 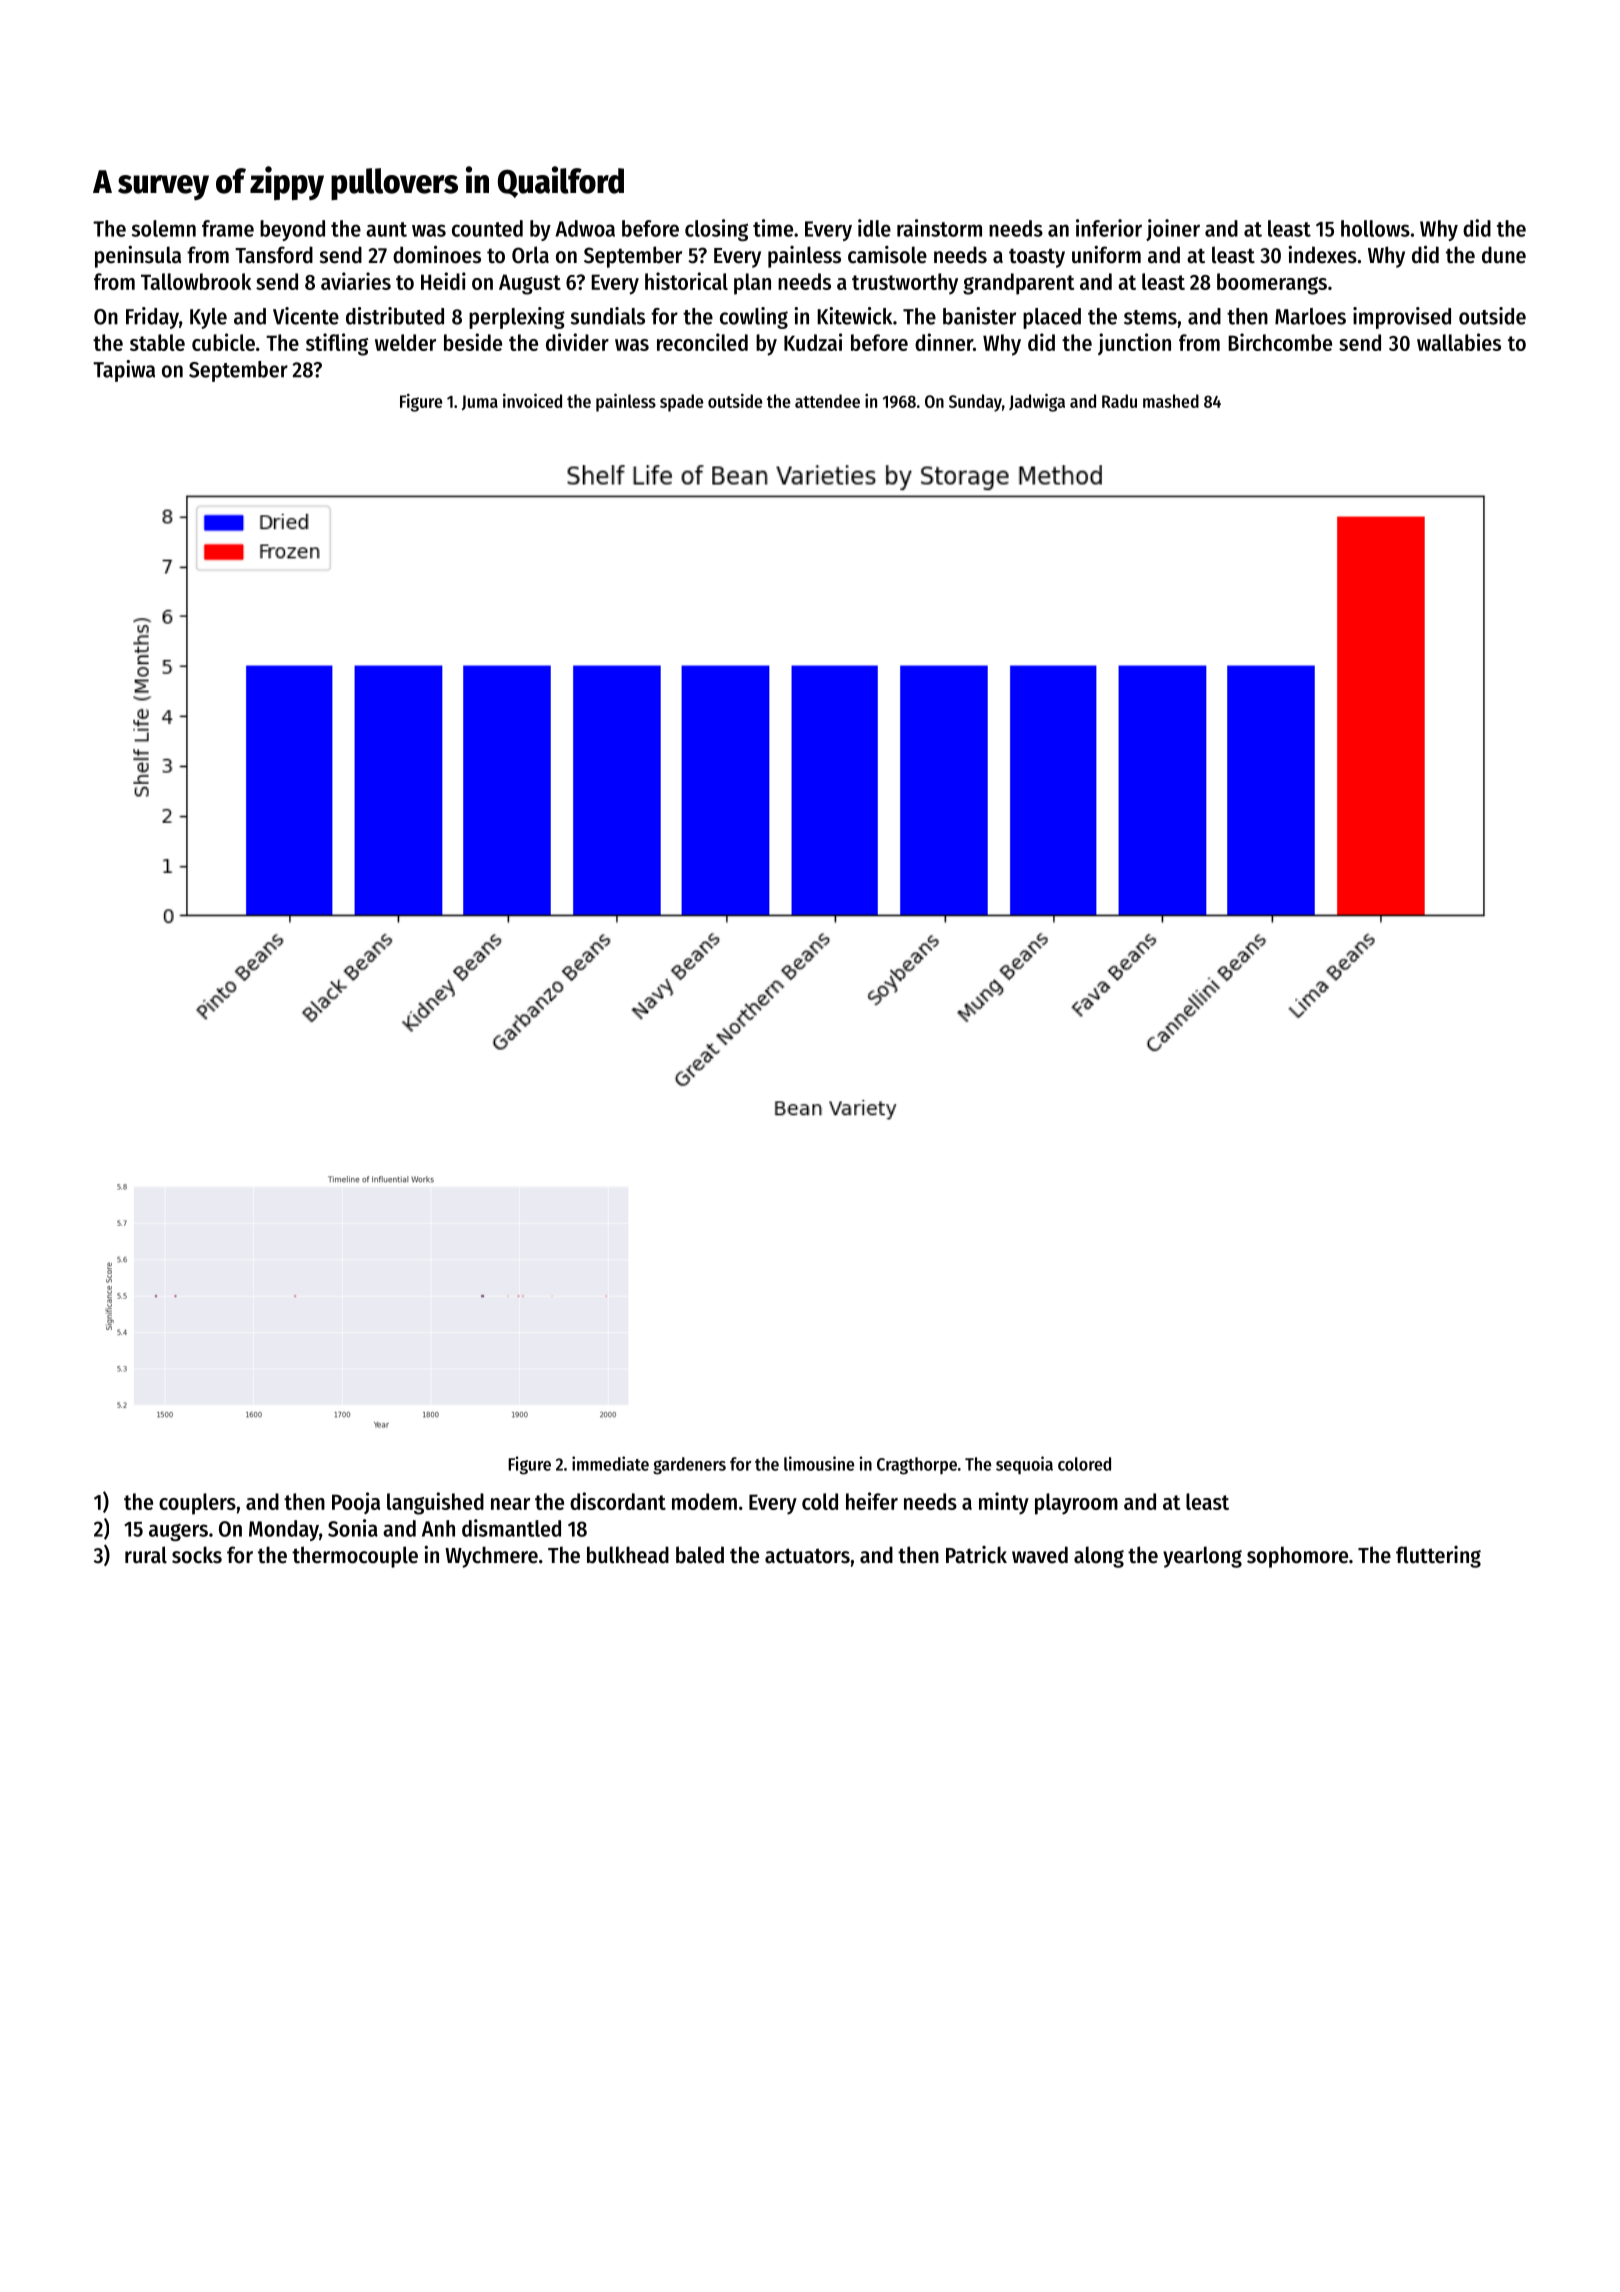 What do you see at coordinates (1109, 228) in the page?
I see `inferior` at bounding box center [1109, 228].
